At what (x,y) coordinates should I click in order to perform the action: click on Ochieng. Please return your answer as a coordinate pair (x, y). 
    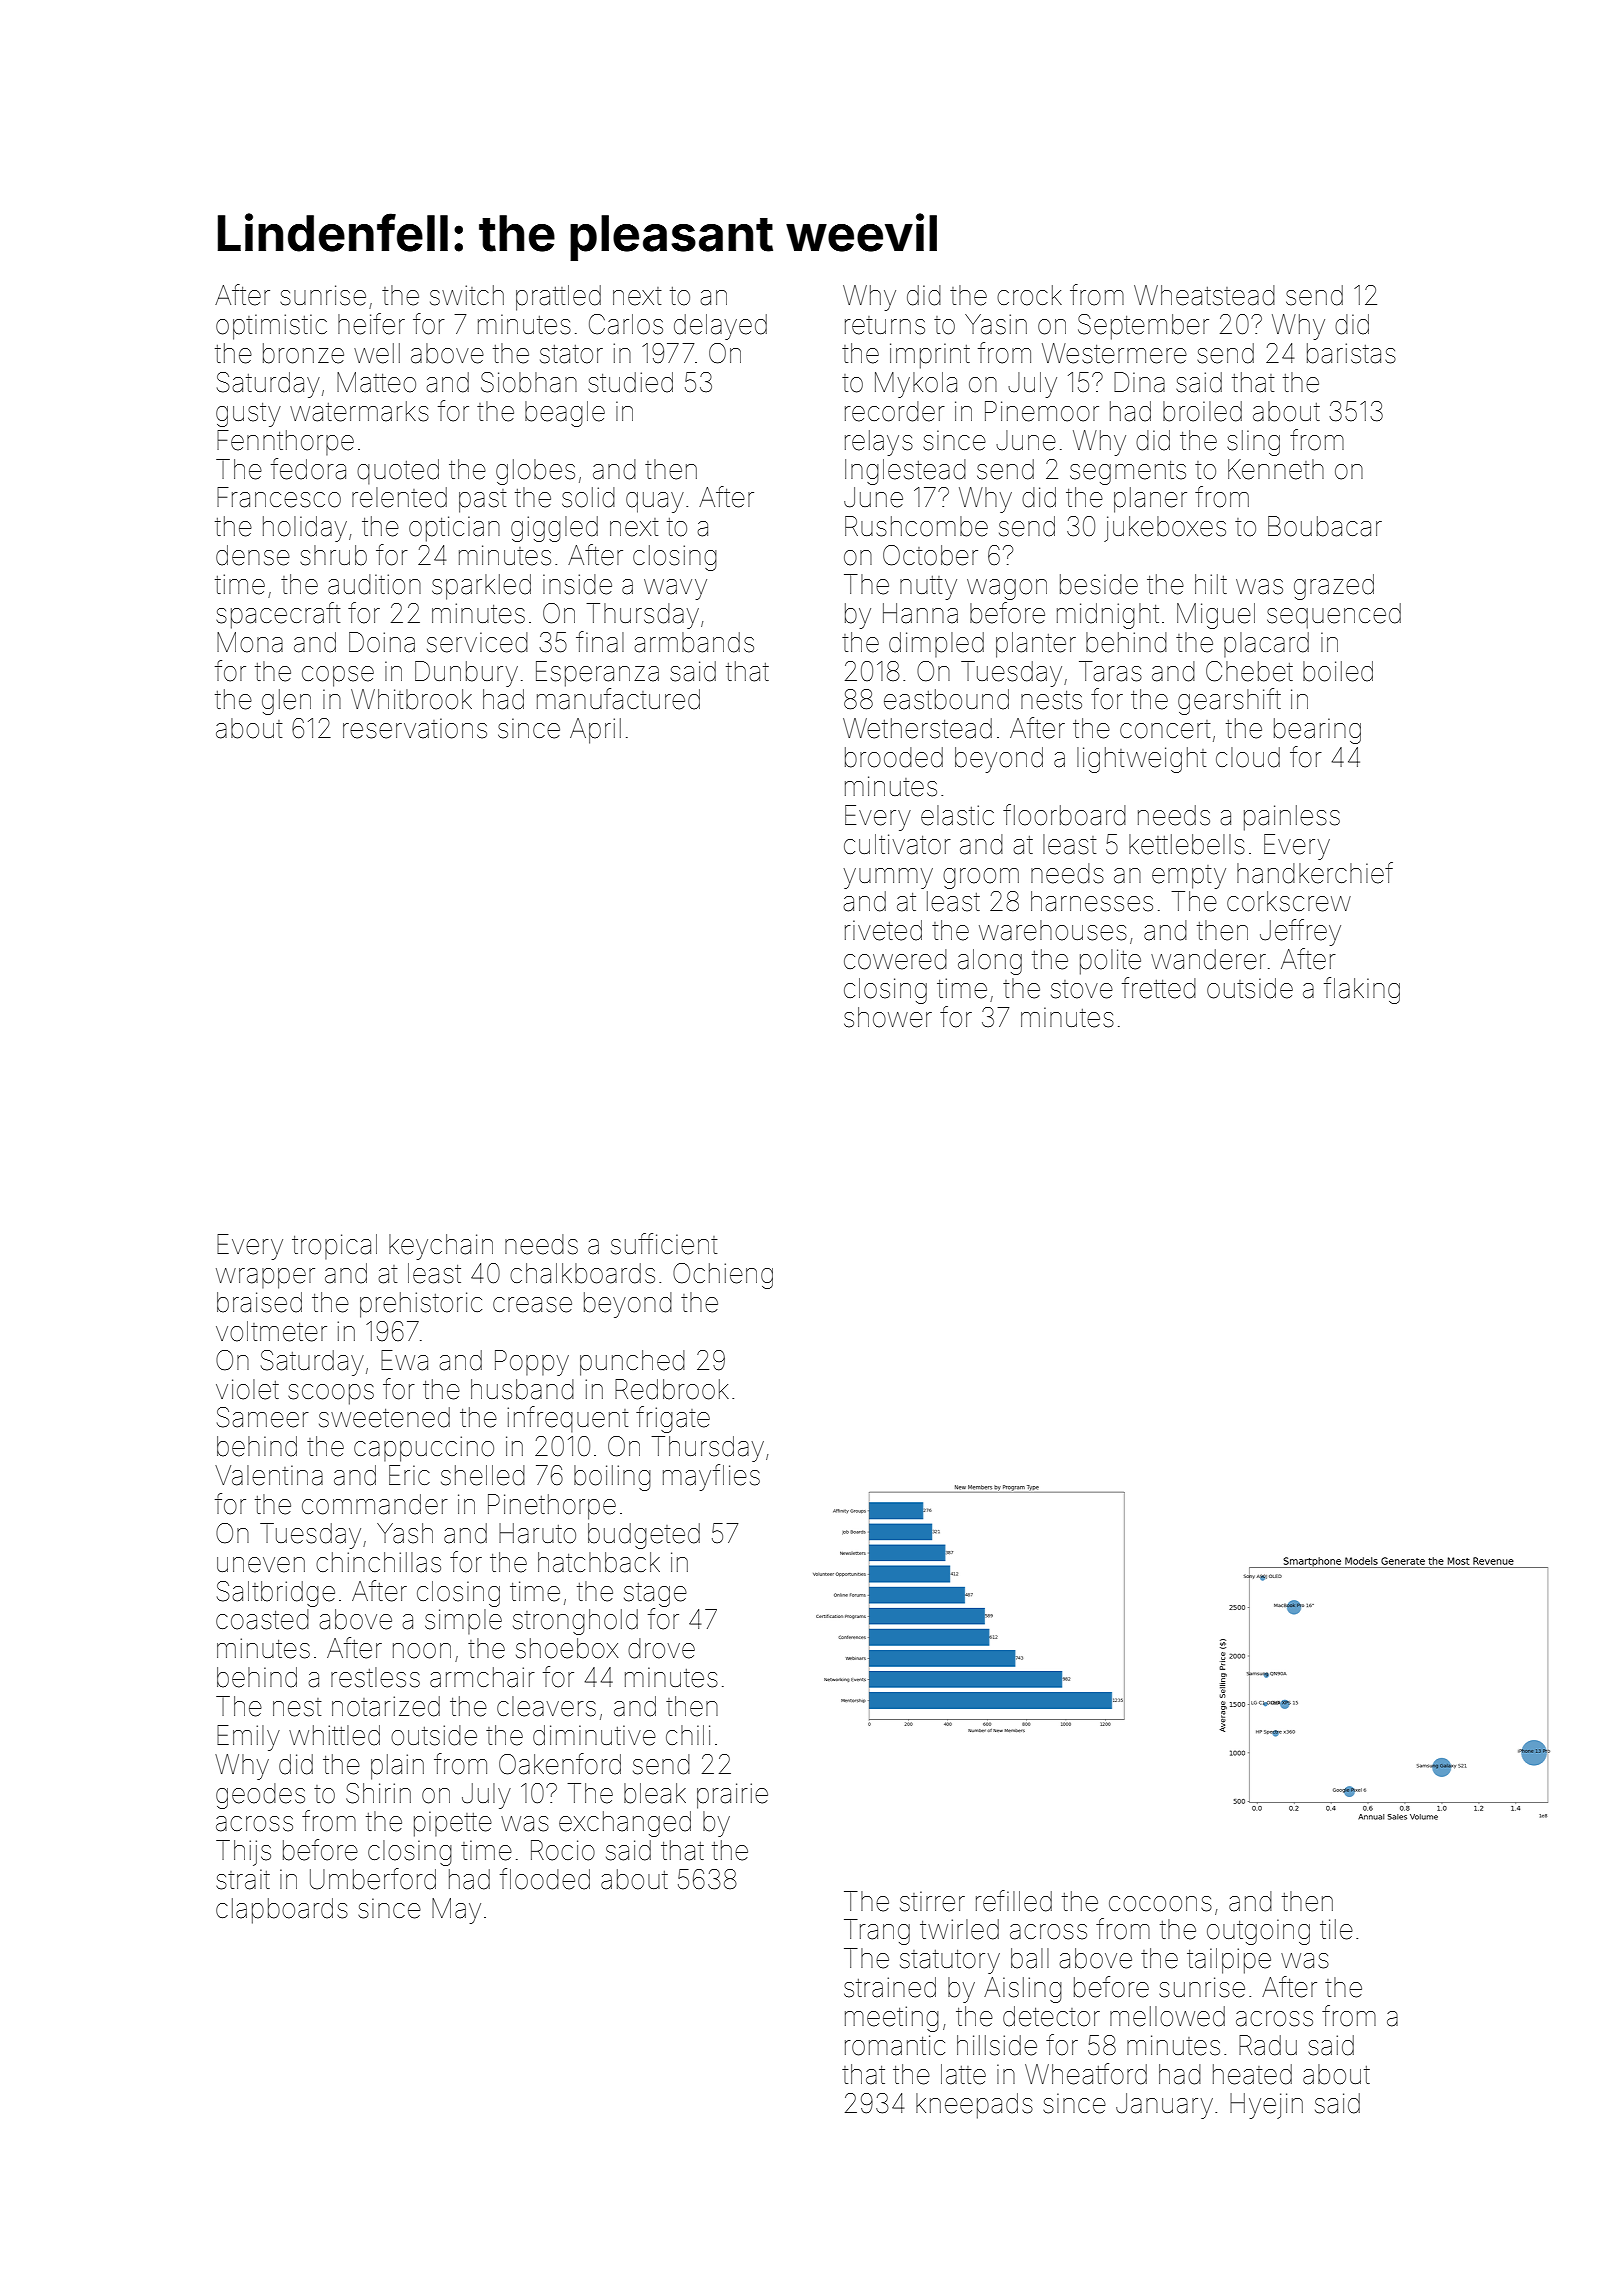
    Looking at the image, I should click on (723, 1276).
